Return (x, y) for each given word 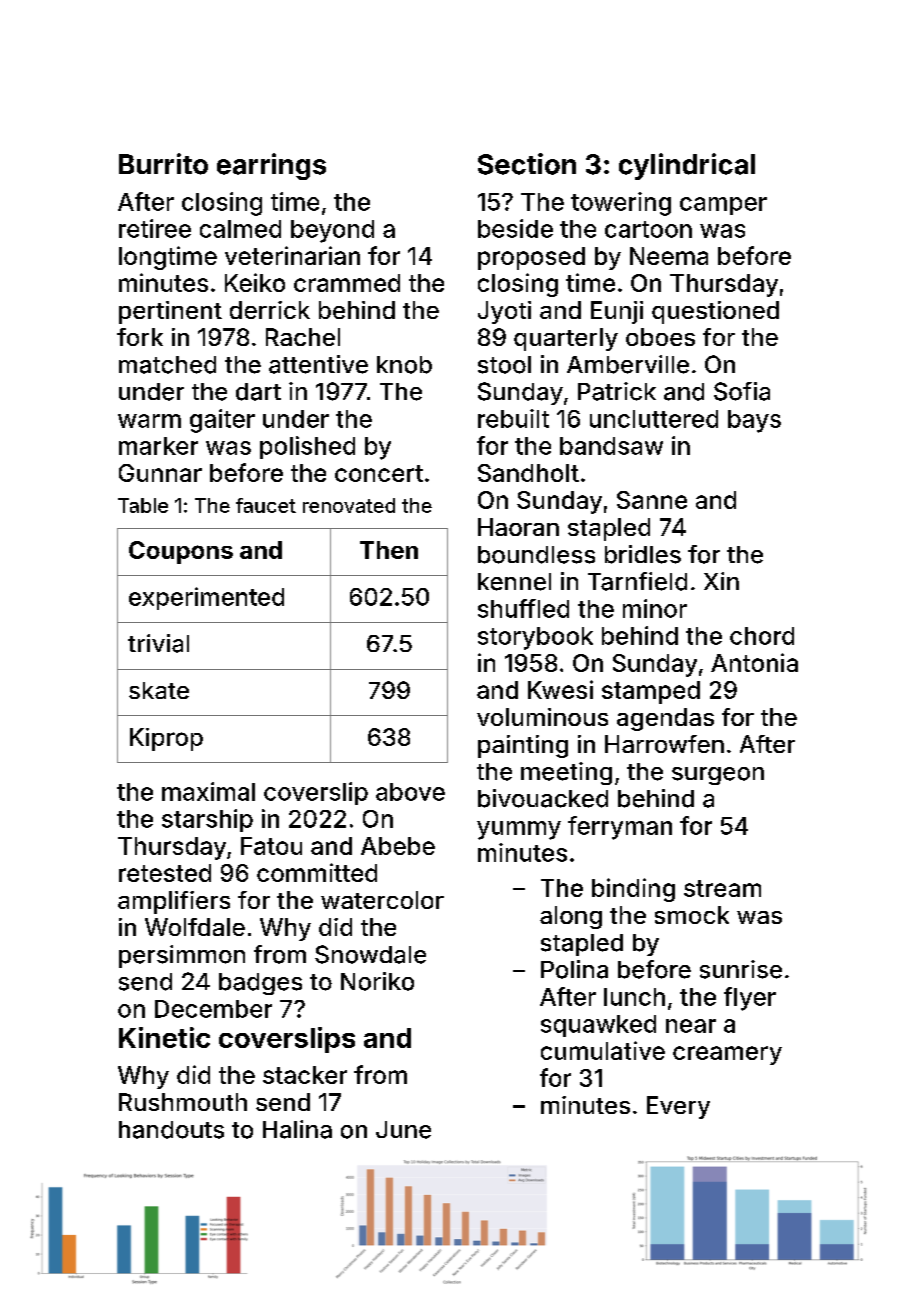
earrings (271, 166)
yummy (519, 830)
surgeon (718, 776)
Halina (297, 1129)
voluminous (542, 717)
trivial (158, 643)
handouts (171, 1130)
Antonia (754, 662)
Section (527, 164)
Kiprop (166, 739)
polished (307, 447)
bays (754, 421)
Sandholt (528, 473)
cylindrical (687, 166)
